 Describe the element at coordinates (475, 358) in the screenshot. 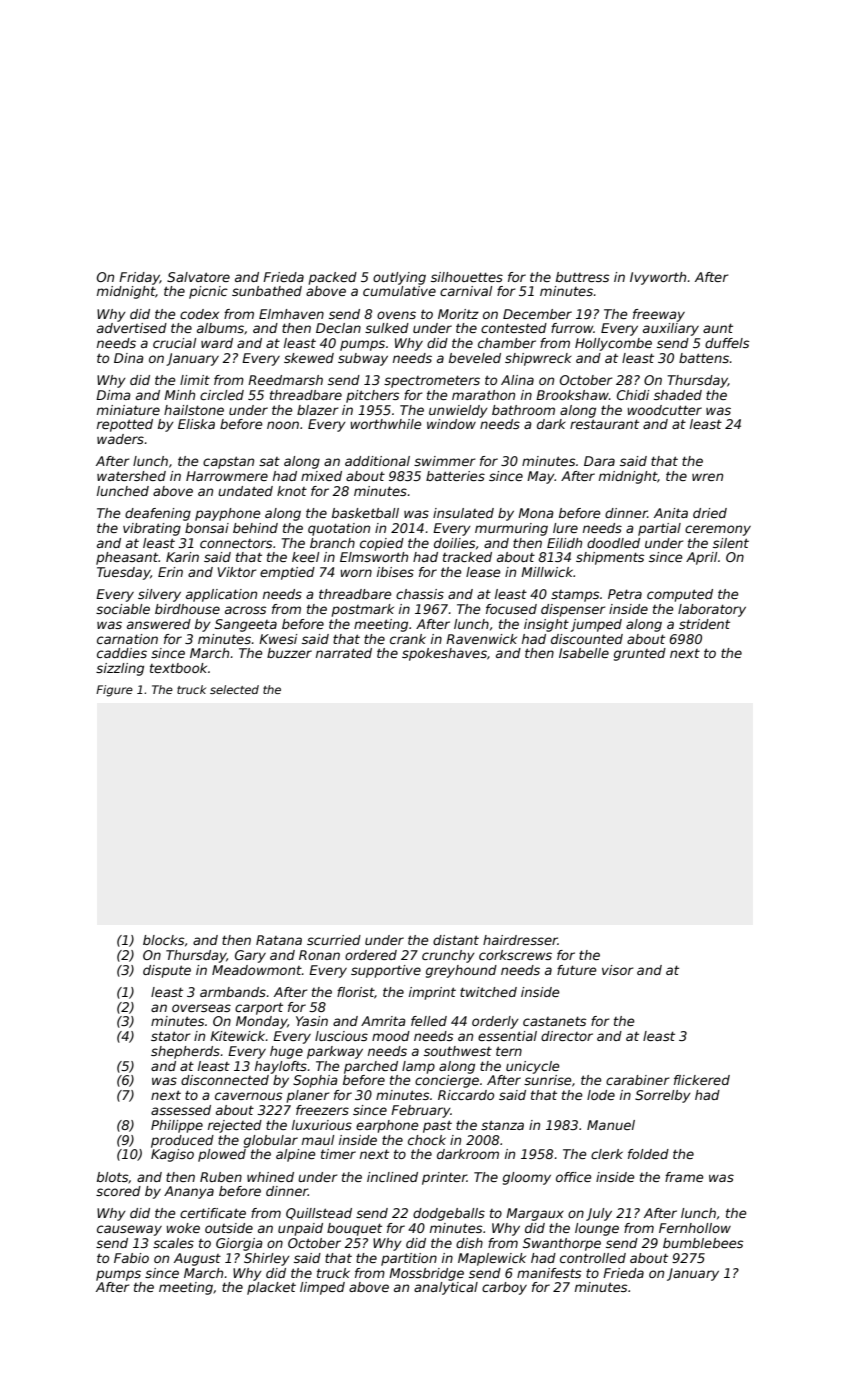

I see `beveled` at that location.
